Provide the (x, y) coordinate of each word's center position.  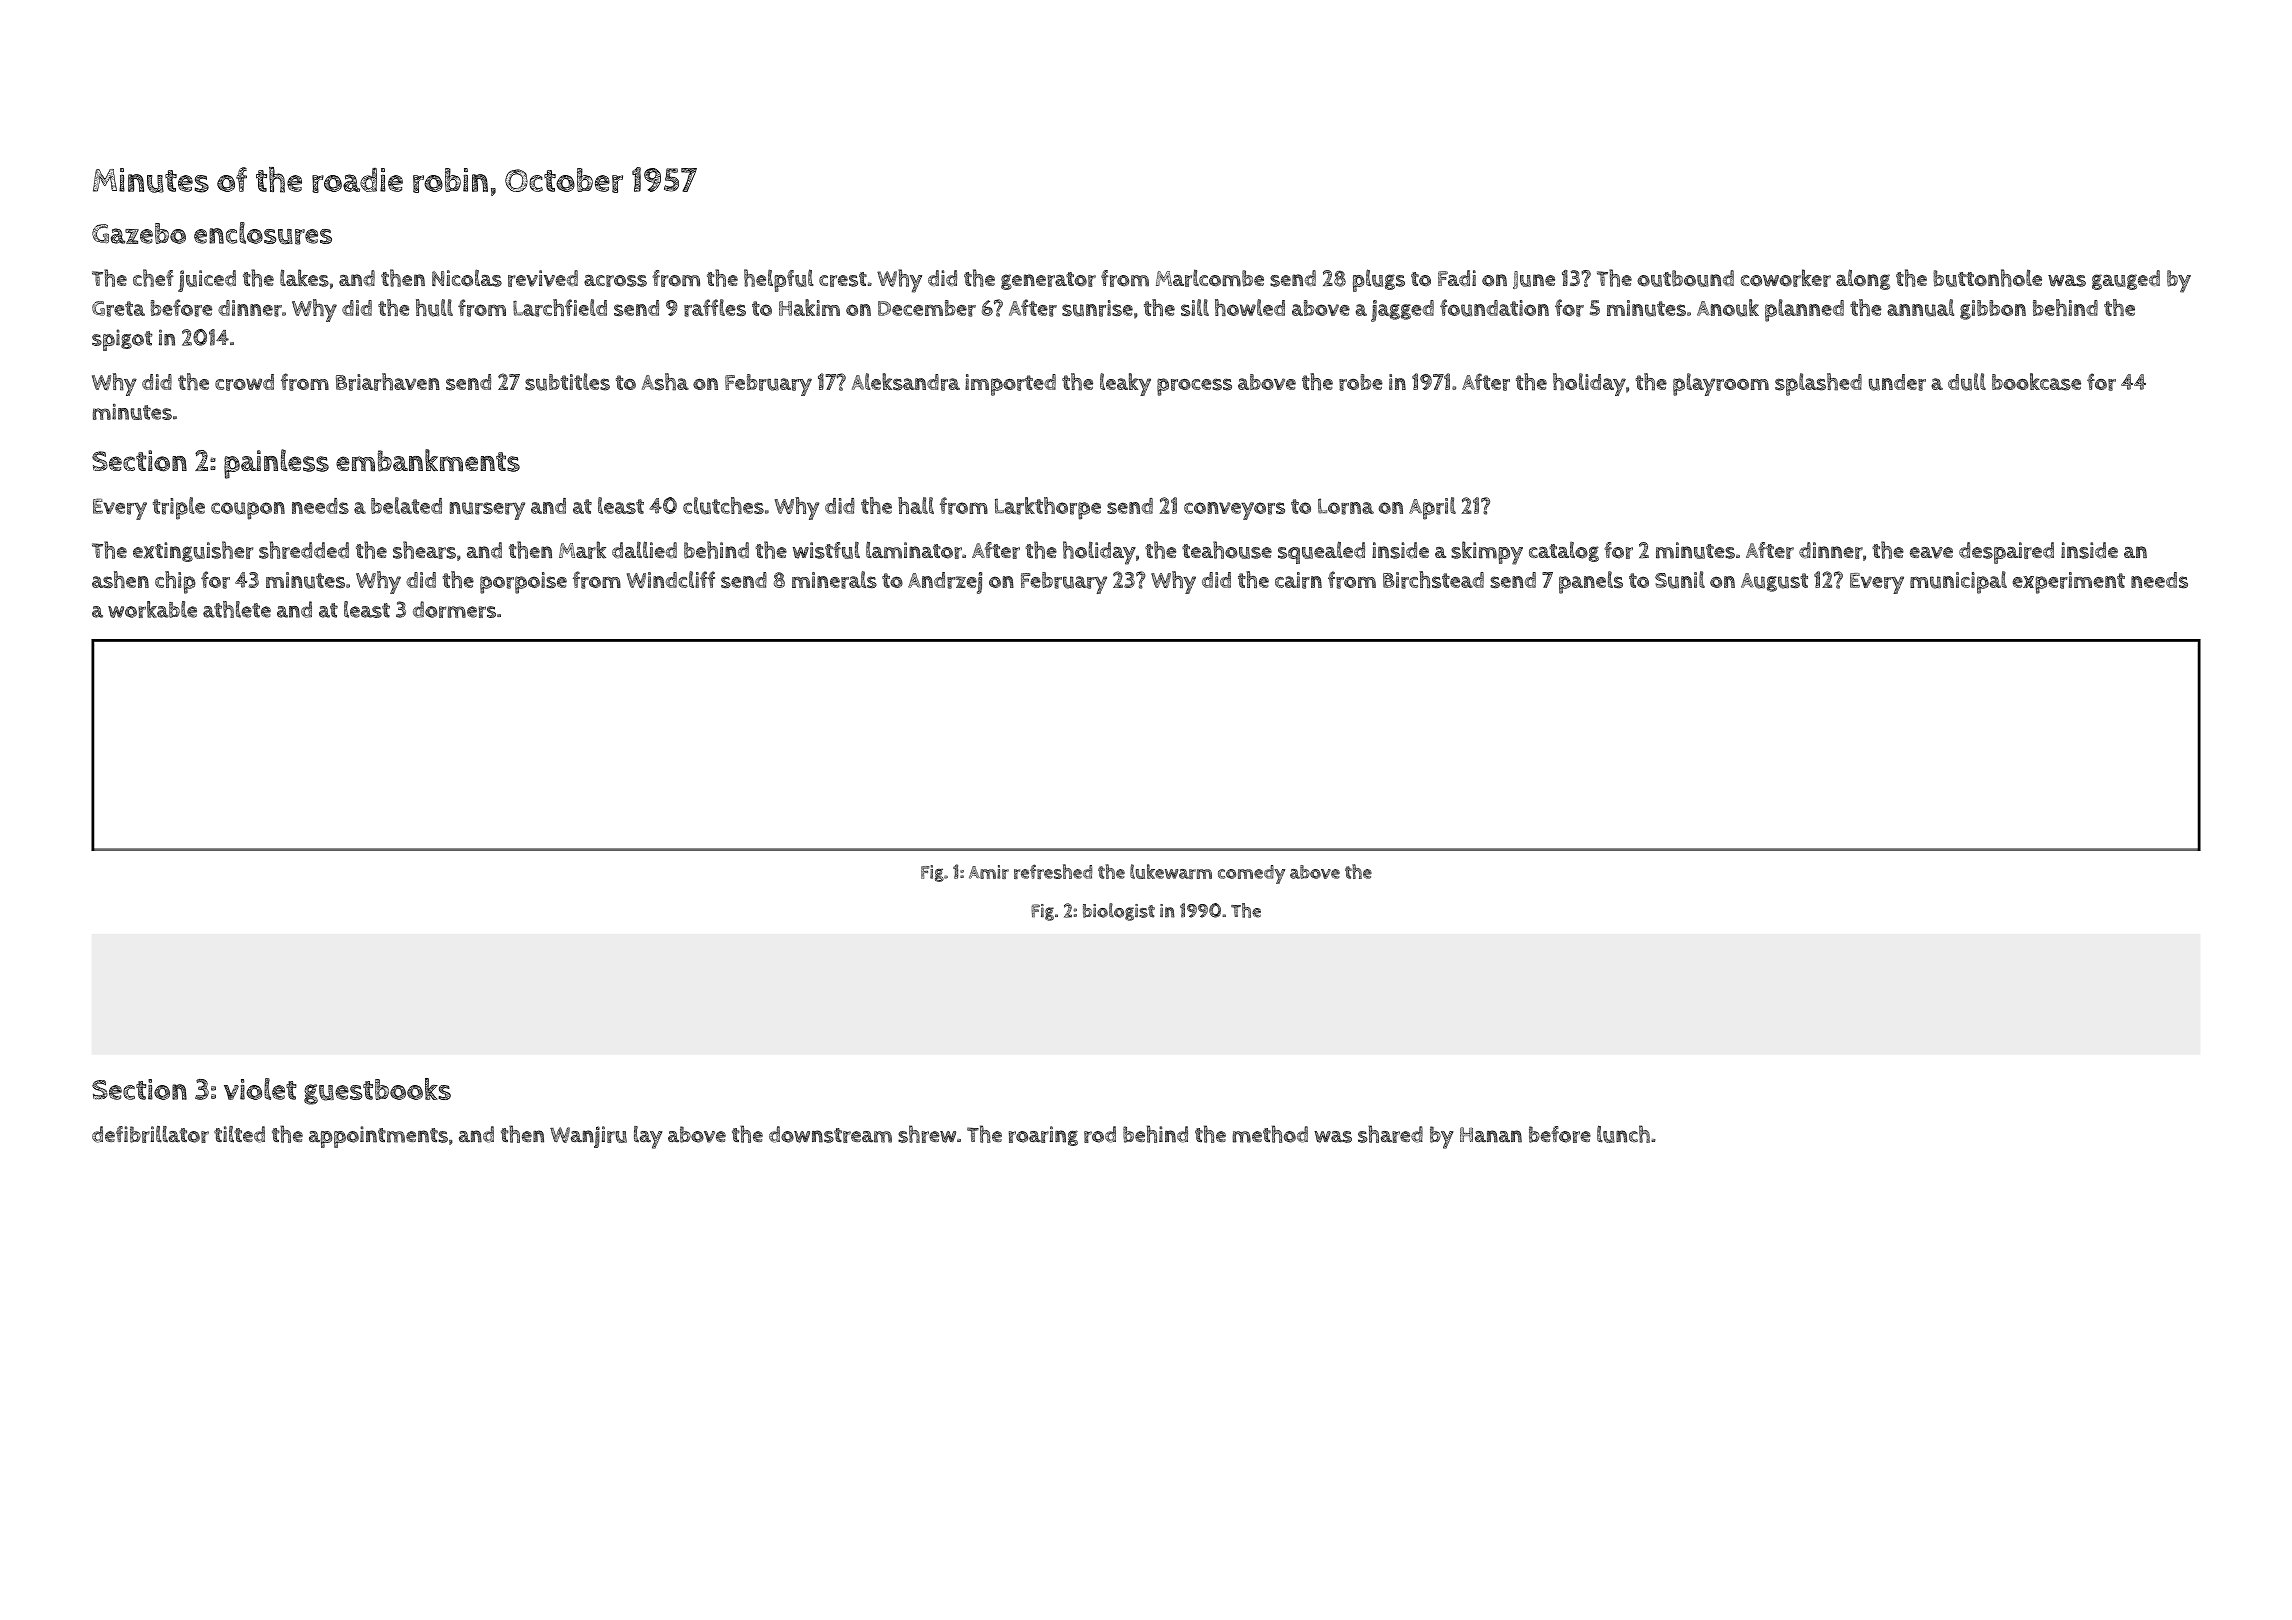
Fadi (1457, 278)
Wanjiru (588, 1137)
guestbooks (377, 1091)
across (615, 280)
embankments (428, 460)
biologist (1119, 912)
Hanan (1491, 1135)
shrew (927, 1134)
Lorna (1346, 506)
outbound (1685, 278)
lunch (1623, 1134)
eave (1931, 553)
